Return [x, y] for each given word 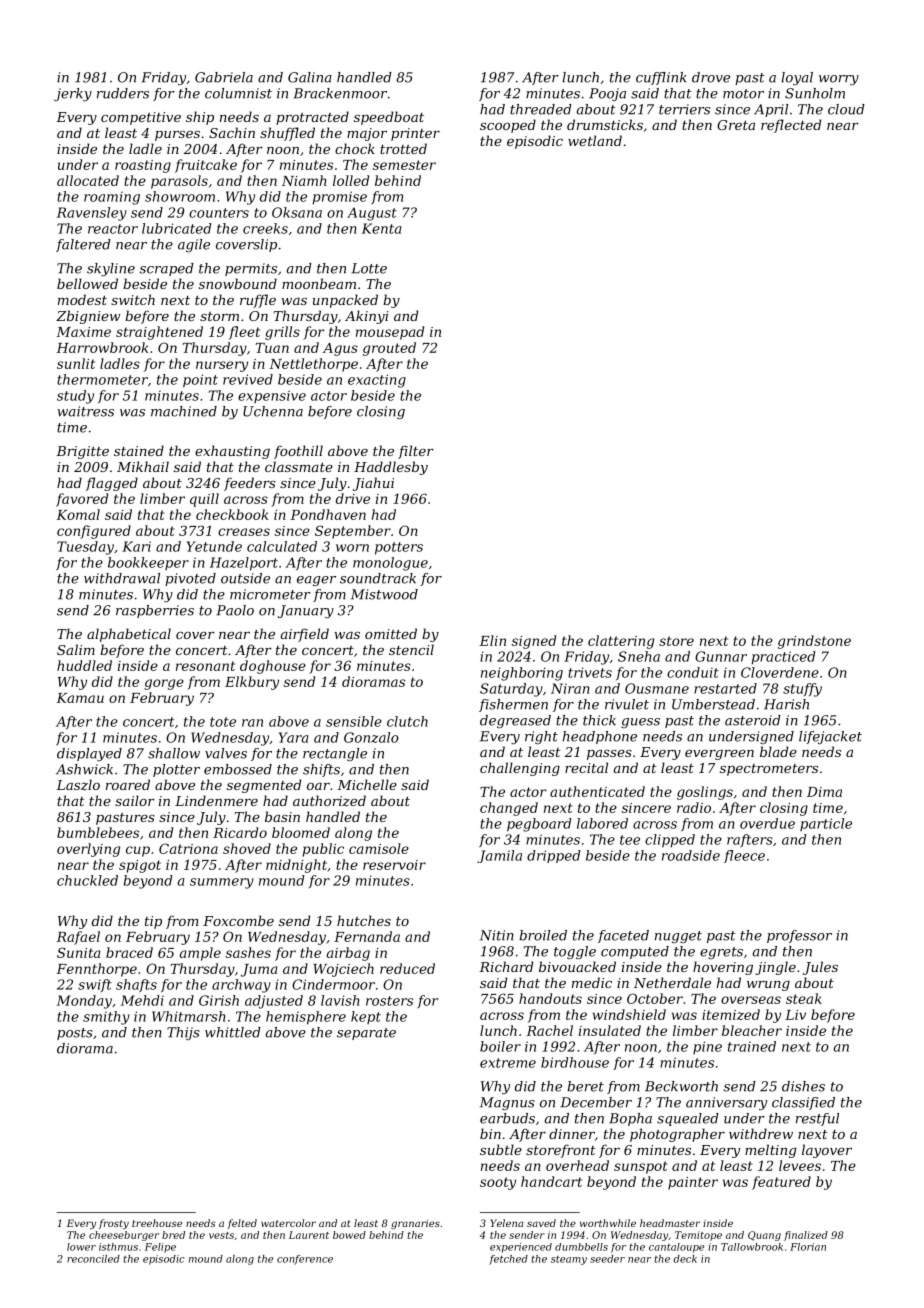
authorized [329, 801]
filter [416, 452]
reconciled [93, 1259]
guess [640, 723]
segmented [264, 786]
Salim [76, 649]
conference [305, 1260]
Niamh [304, 180]
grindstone [814, 642]
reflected [791, 126]
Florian [808, 1247]
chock [355, 148]
